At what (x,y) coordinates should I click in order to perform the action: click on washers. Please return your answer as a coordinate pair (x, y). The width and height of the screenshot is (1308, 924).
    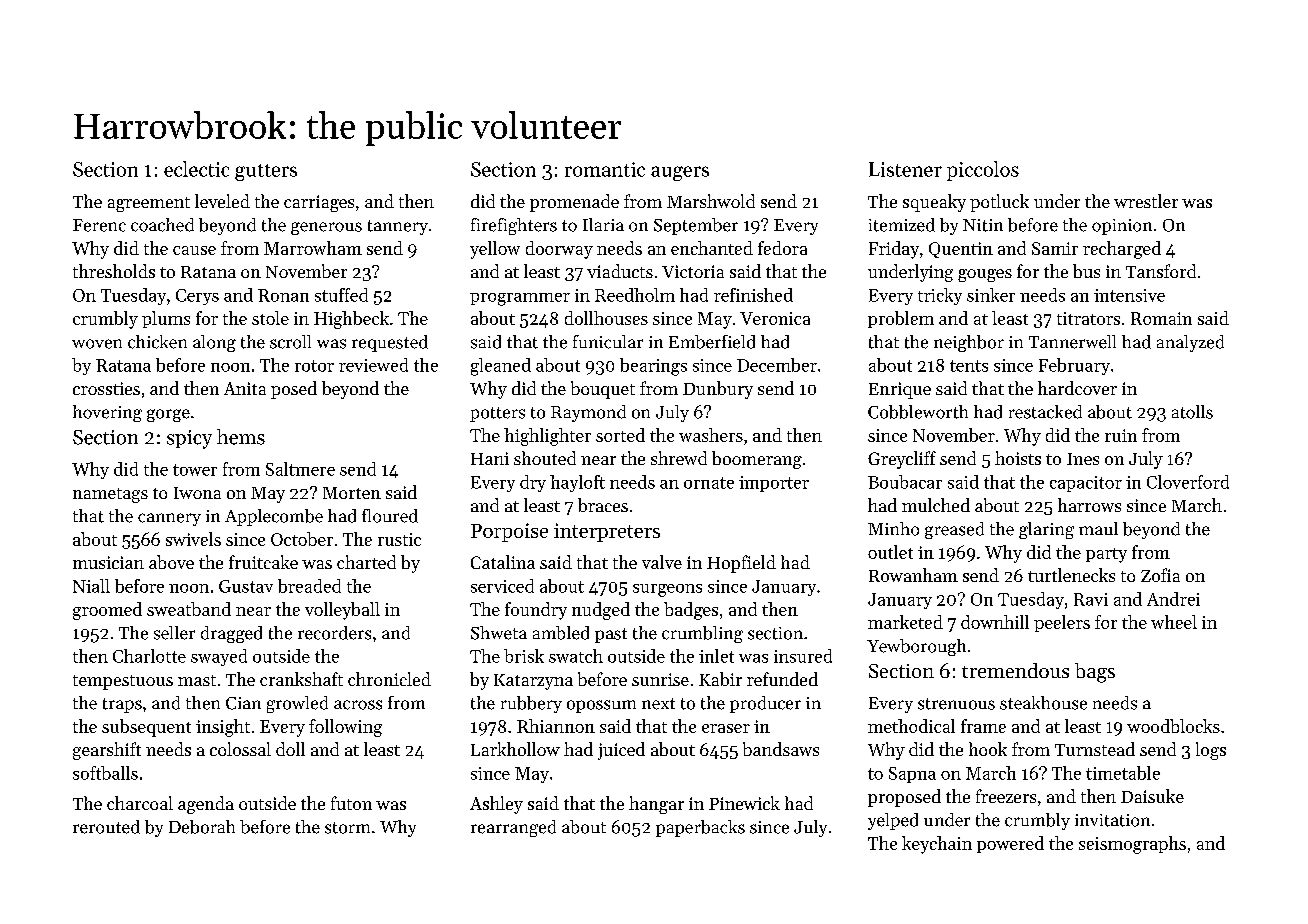
    Looking at the image, I should click on (711, 435).
